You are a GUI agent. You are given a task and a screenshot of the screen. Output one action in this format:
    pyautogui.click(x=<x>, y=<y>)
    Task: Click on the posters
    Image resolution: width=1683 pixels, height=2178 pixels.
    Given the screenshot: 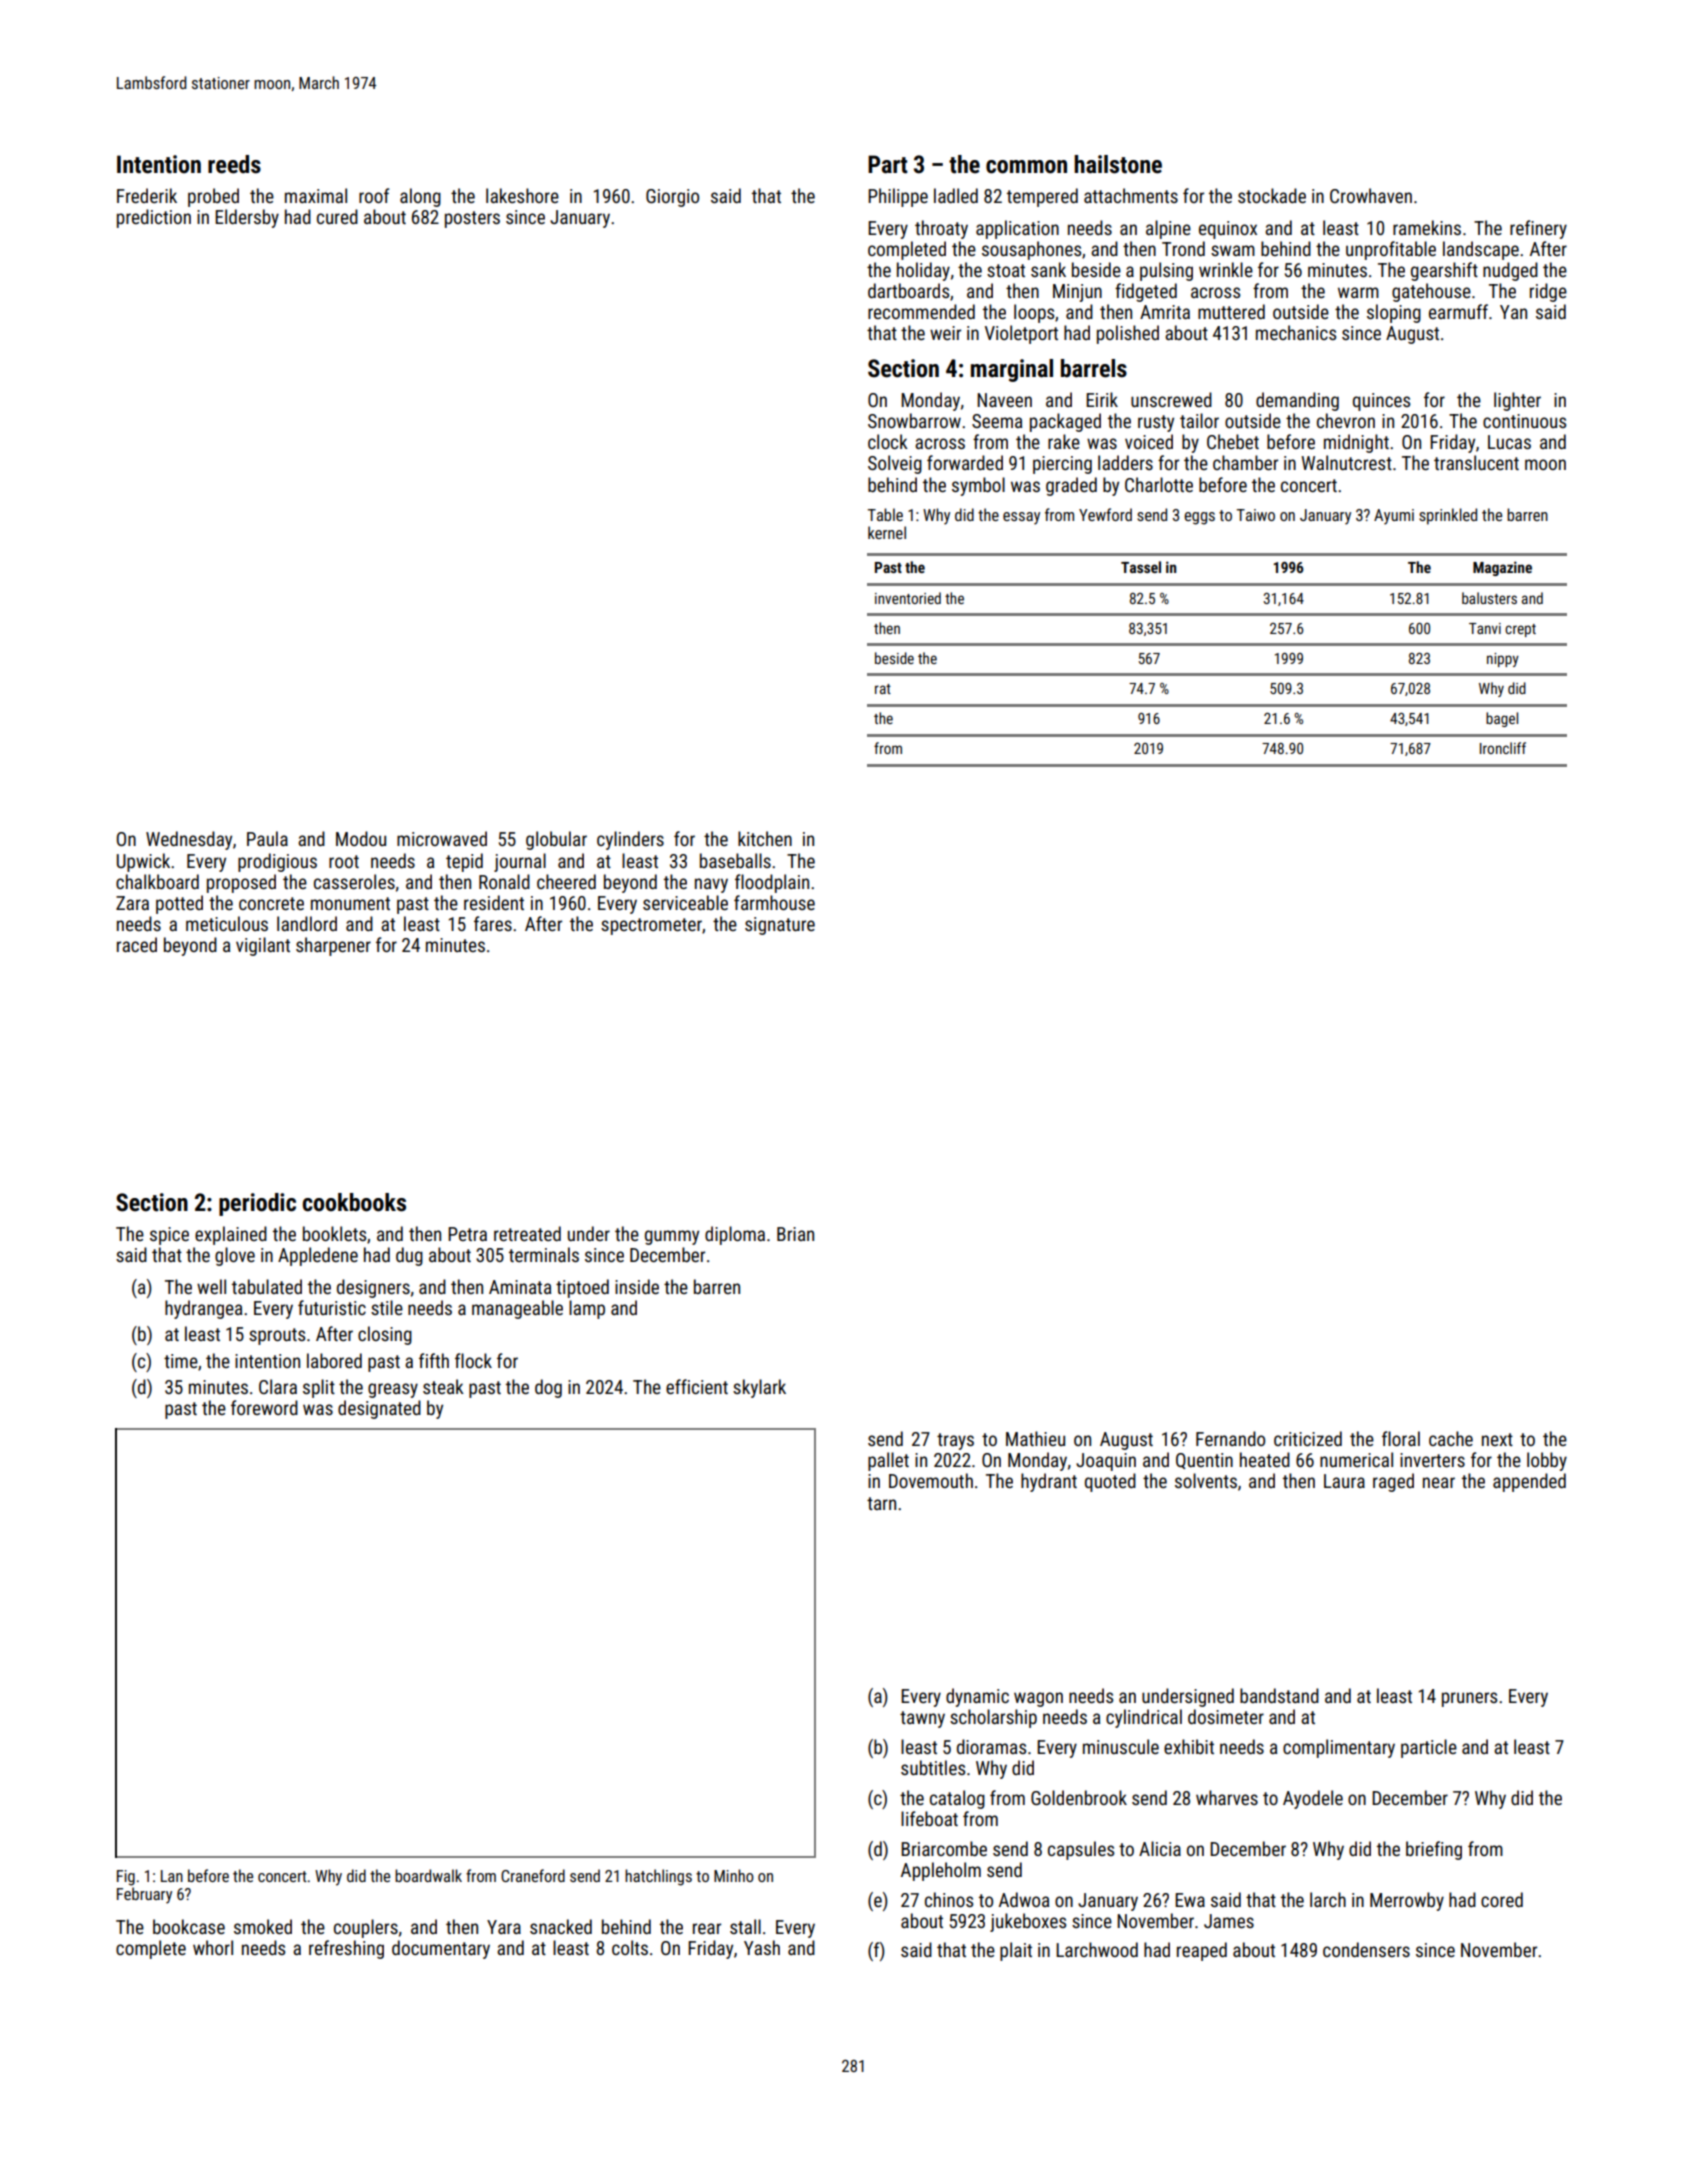 What is the action you would take?
    pyautogui.click(x=472, y=219)
